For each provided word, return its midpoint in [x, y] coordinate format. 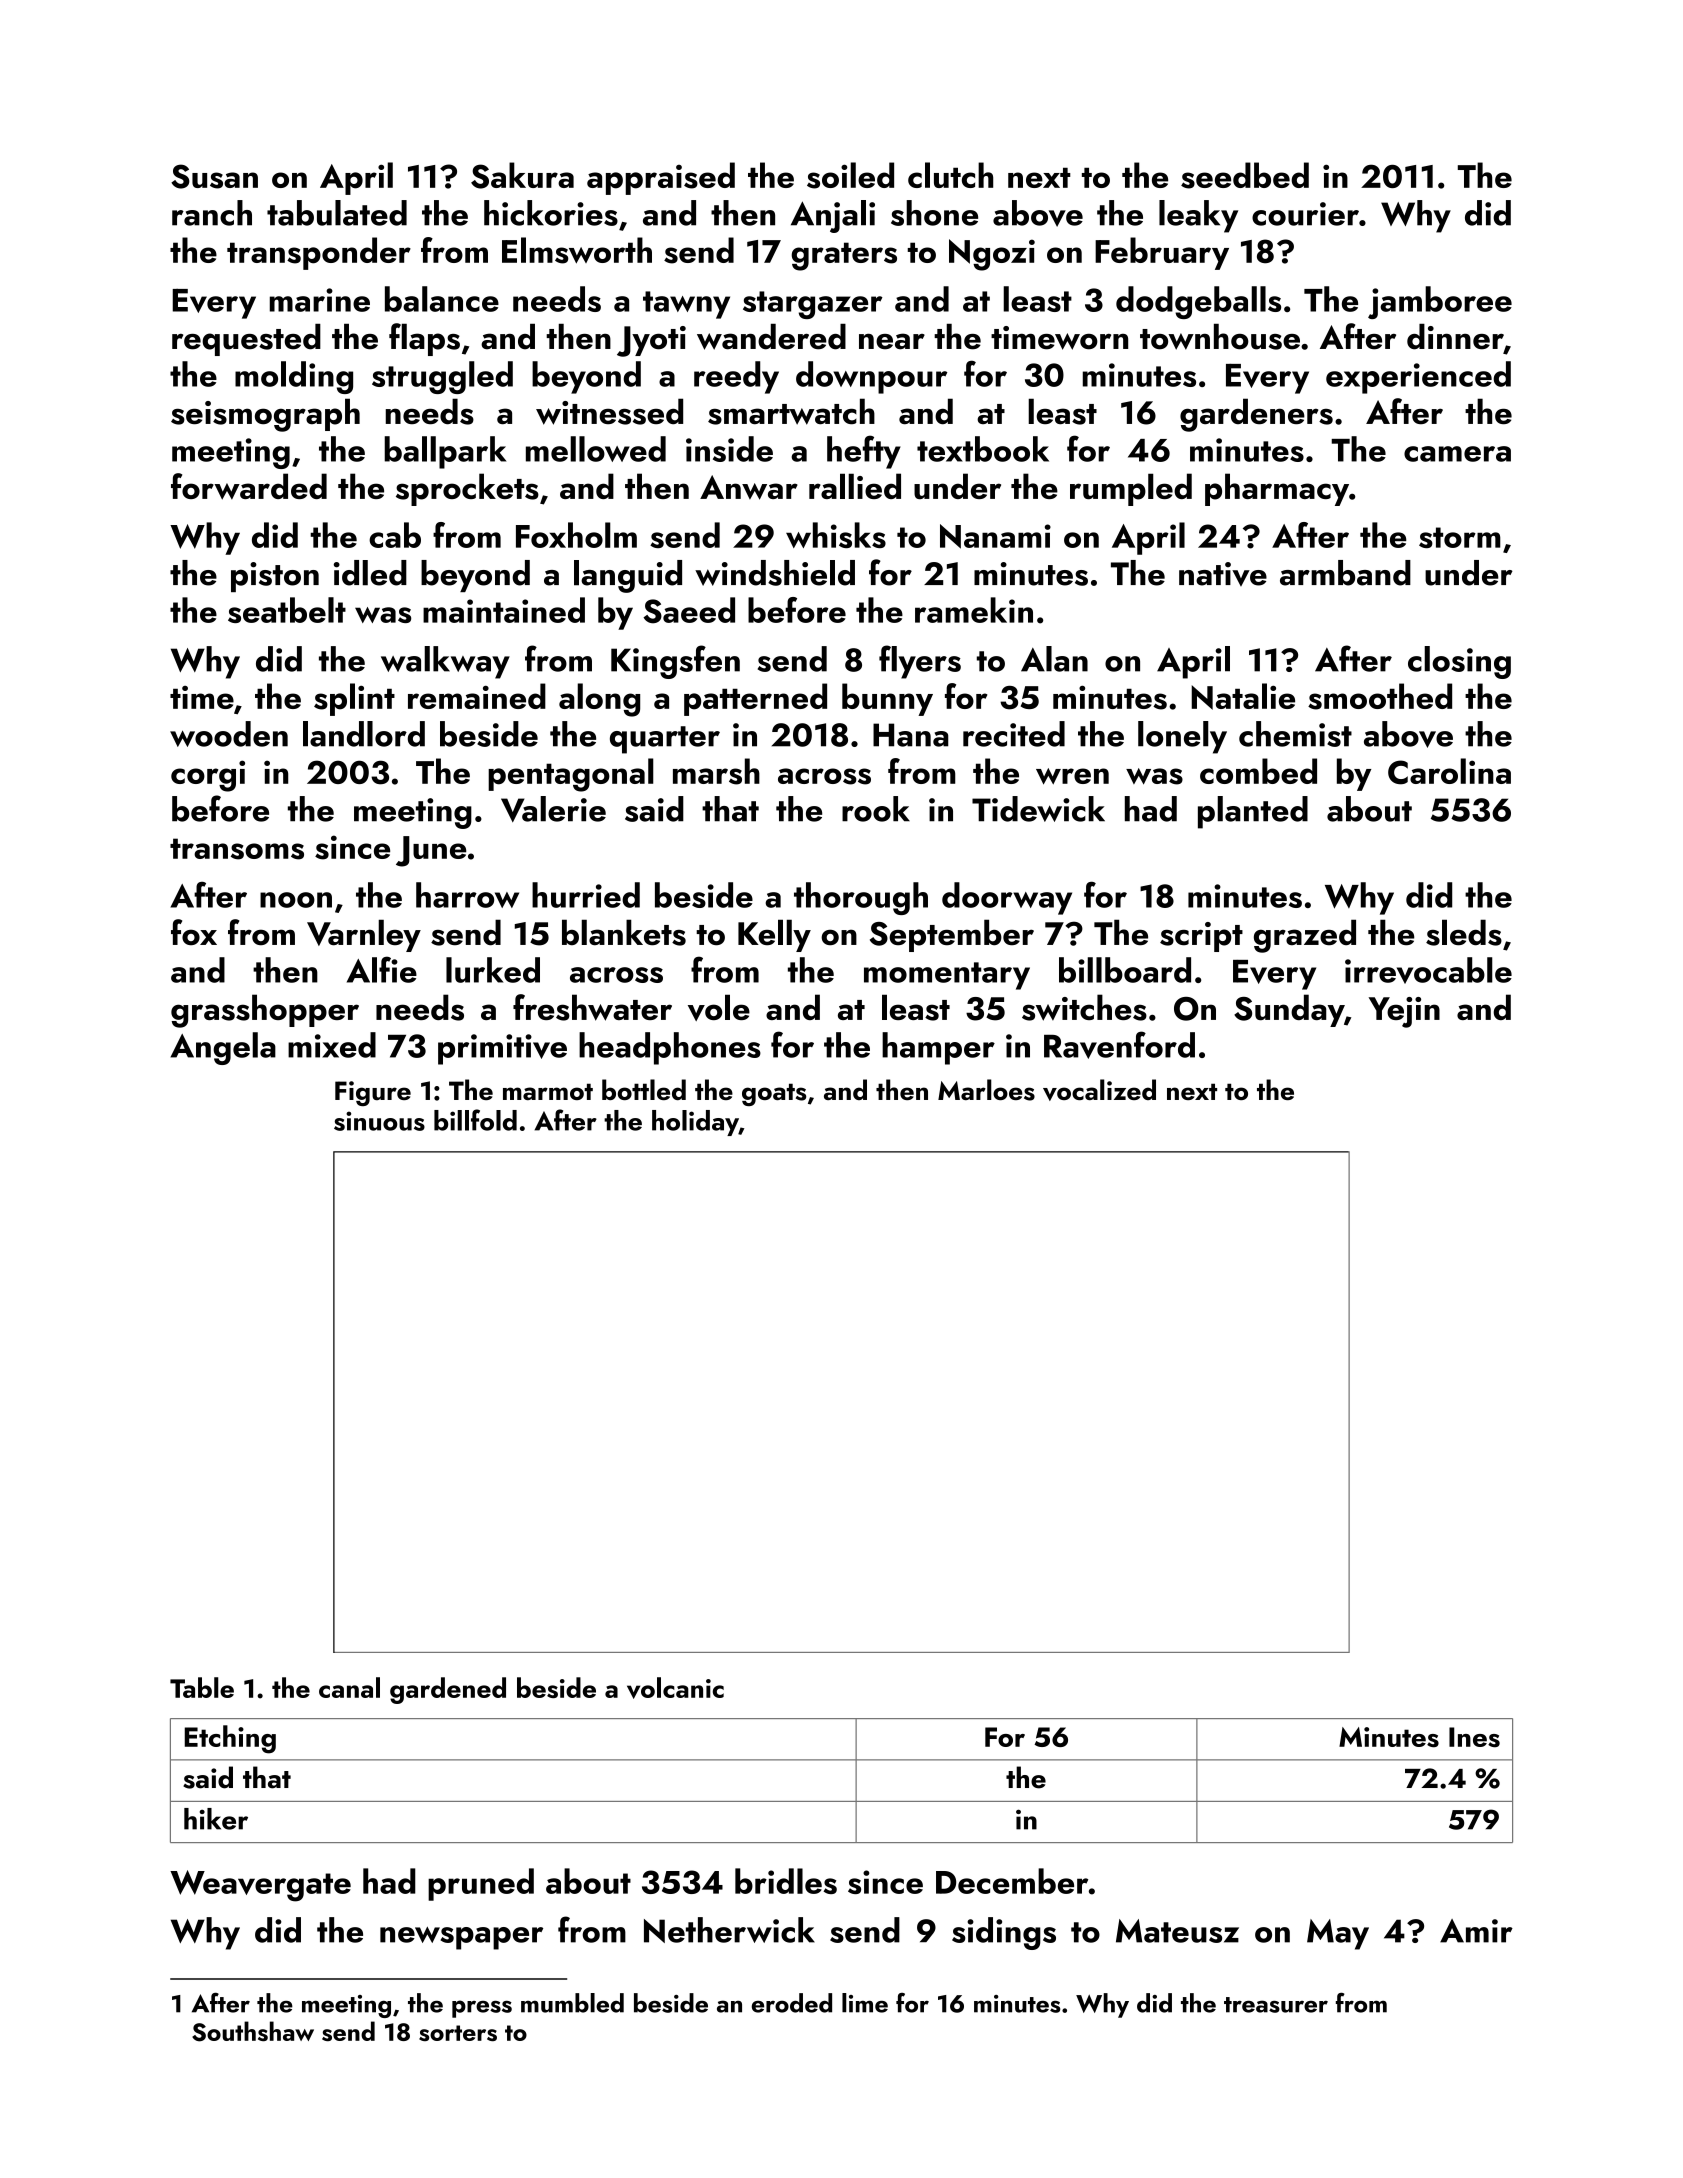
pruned [481, 1884]
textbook [983, 449]
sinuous [379, 1121]
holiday [695, 1123]
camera [1457, 454]
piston [275, 577]
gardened [448, 1690]
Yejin [1404, 1012]
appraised [661, 178]
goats [774, 1094]
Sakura [522, 175]
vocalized [1099, 1090]
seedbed [1245, 175]
